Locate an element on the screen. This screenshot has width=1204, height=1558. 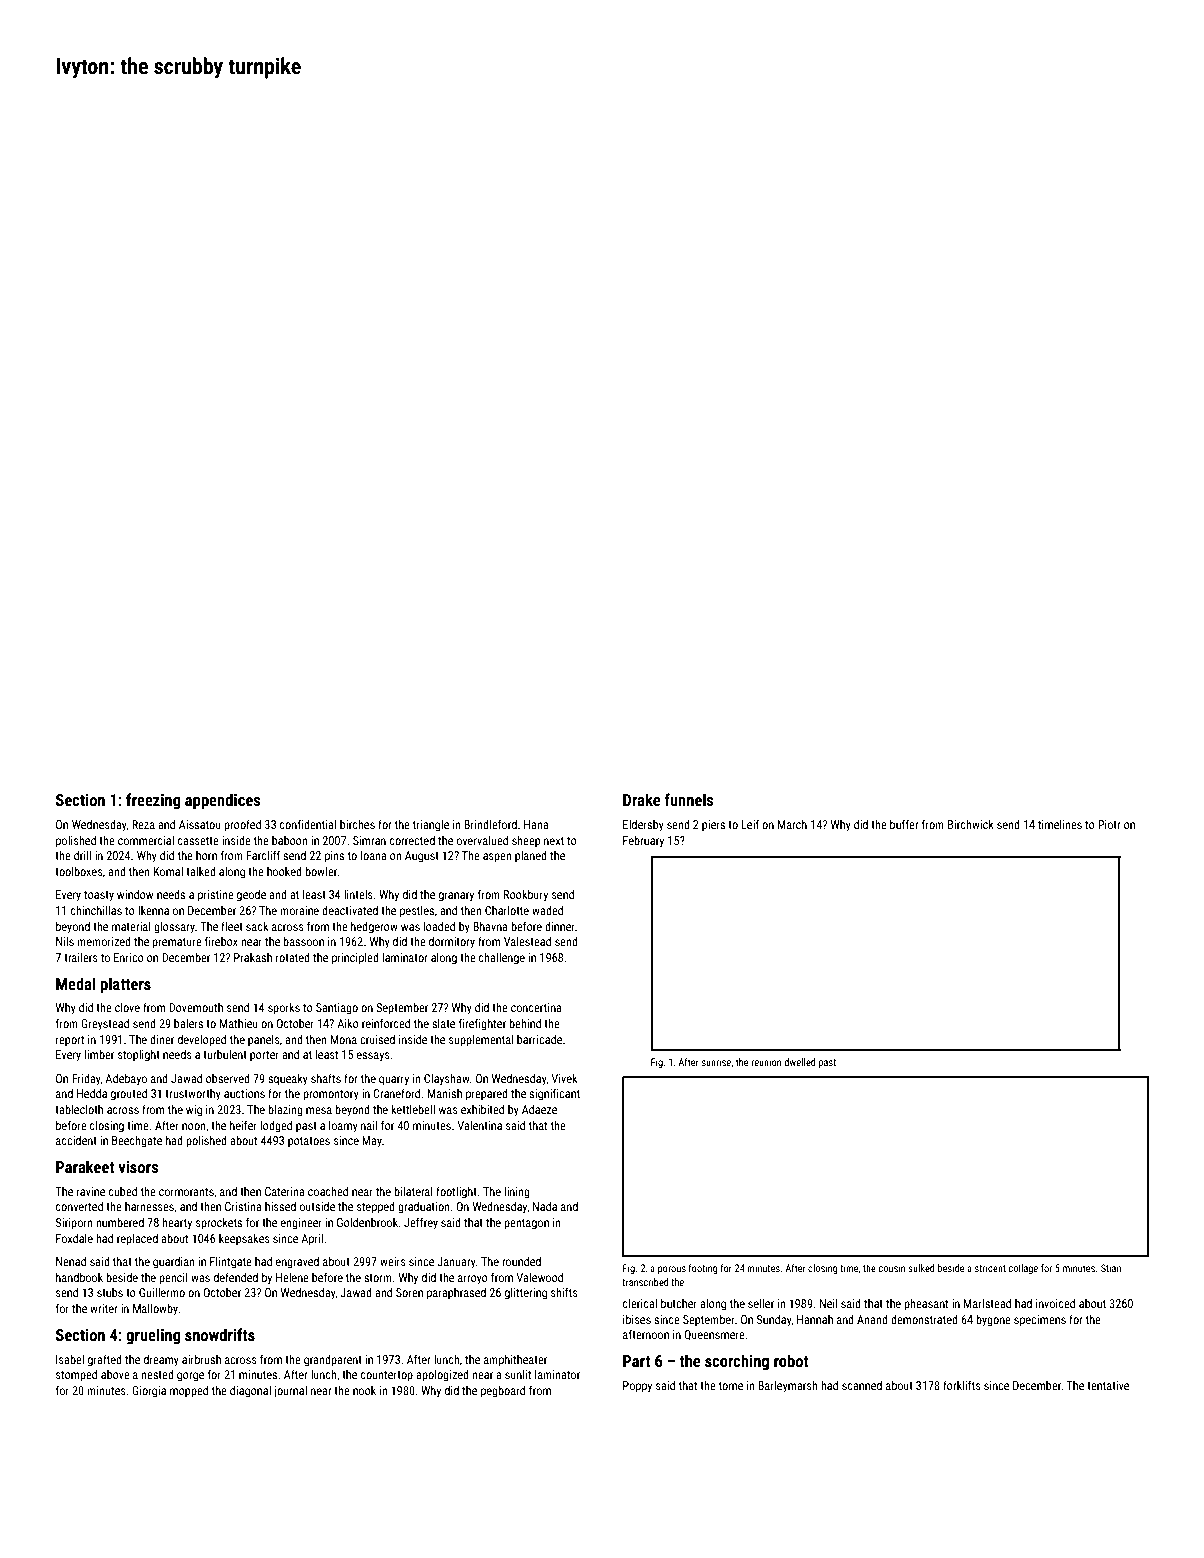
dinner is located at coordinates (560, 926).
